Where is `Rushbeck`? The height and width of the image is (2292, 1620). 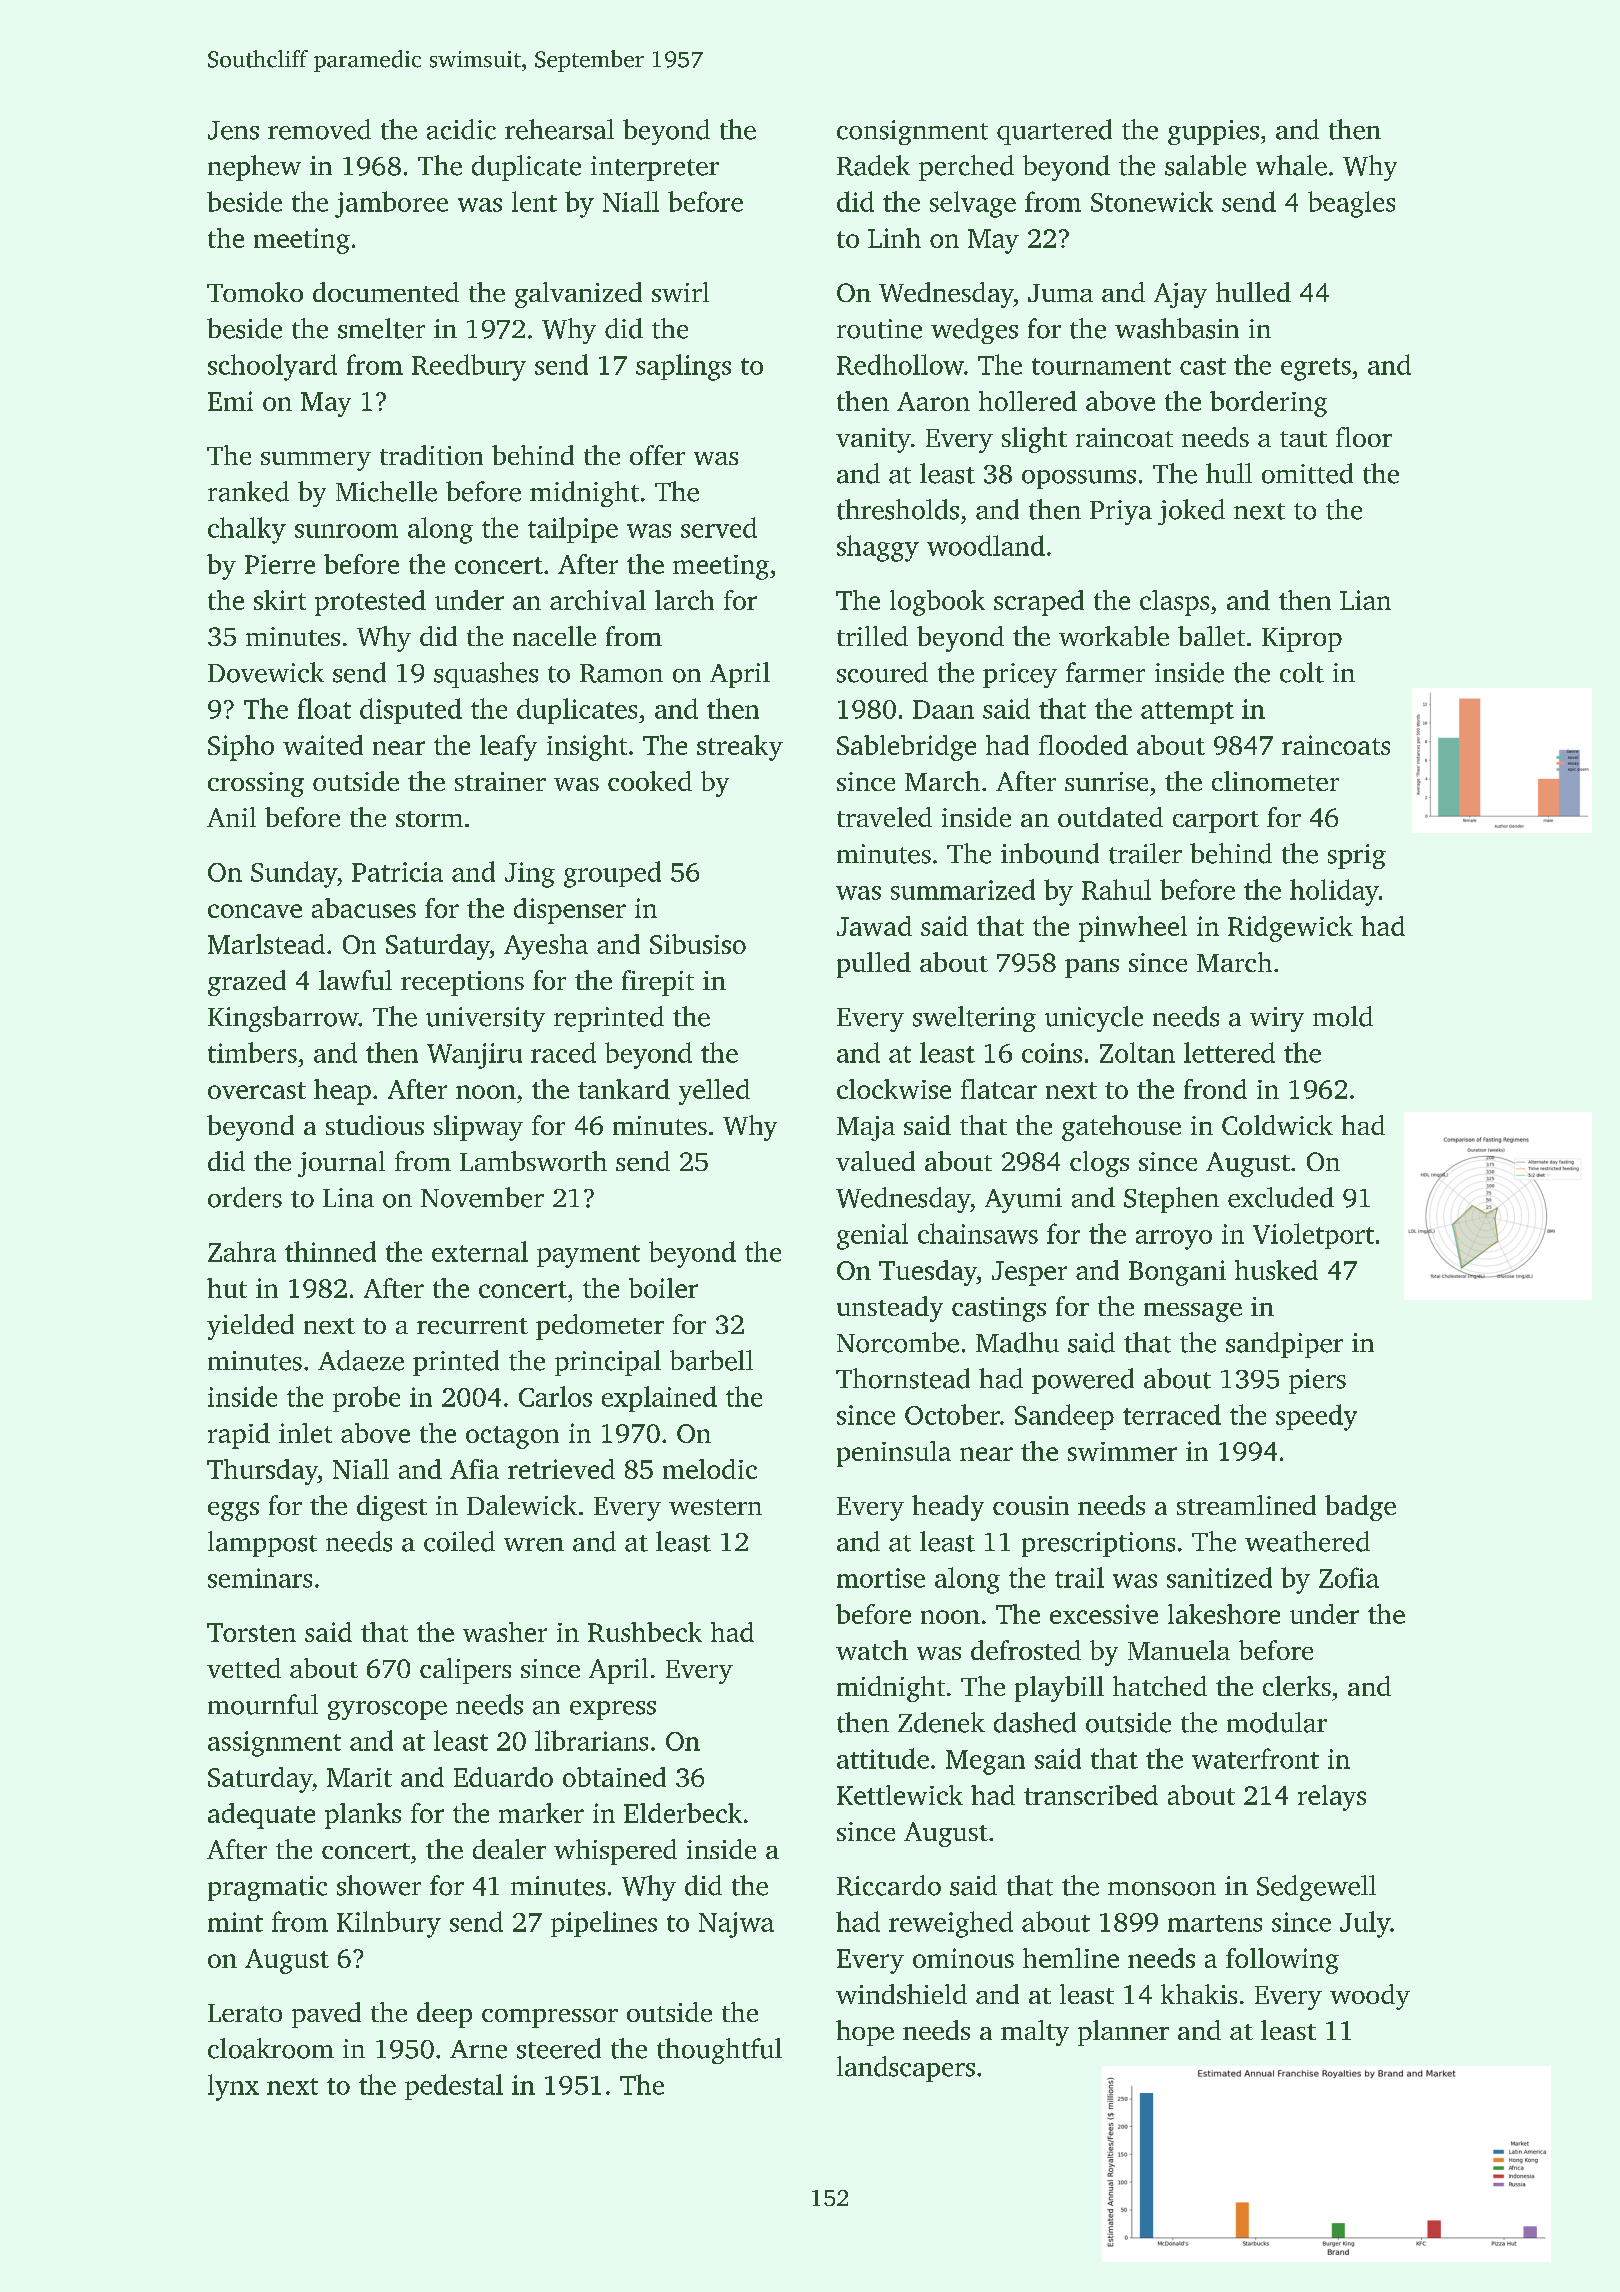 Rushbeck is located at coordinates (645, 1632).
